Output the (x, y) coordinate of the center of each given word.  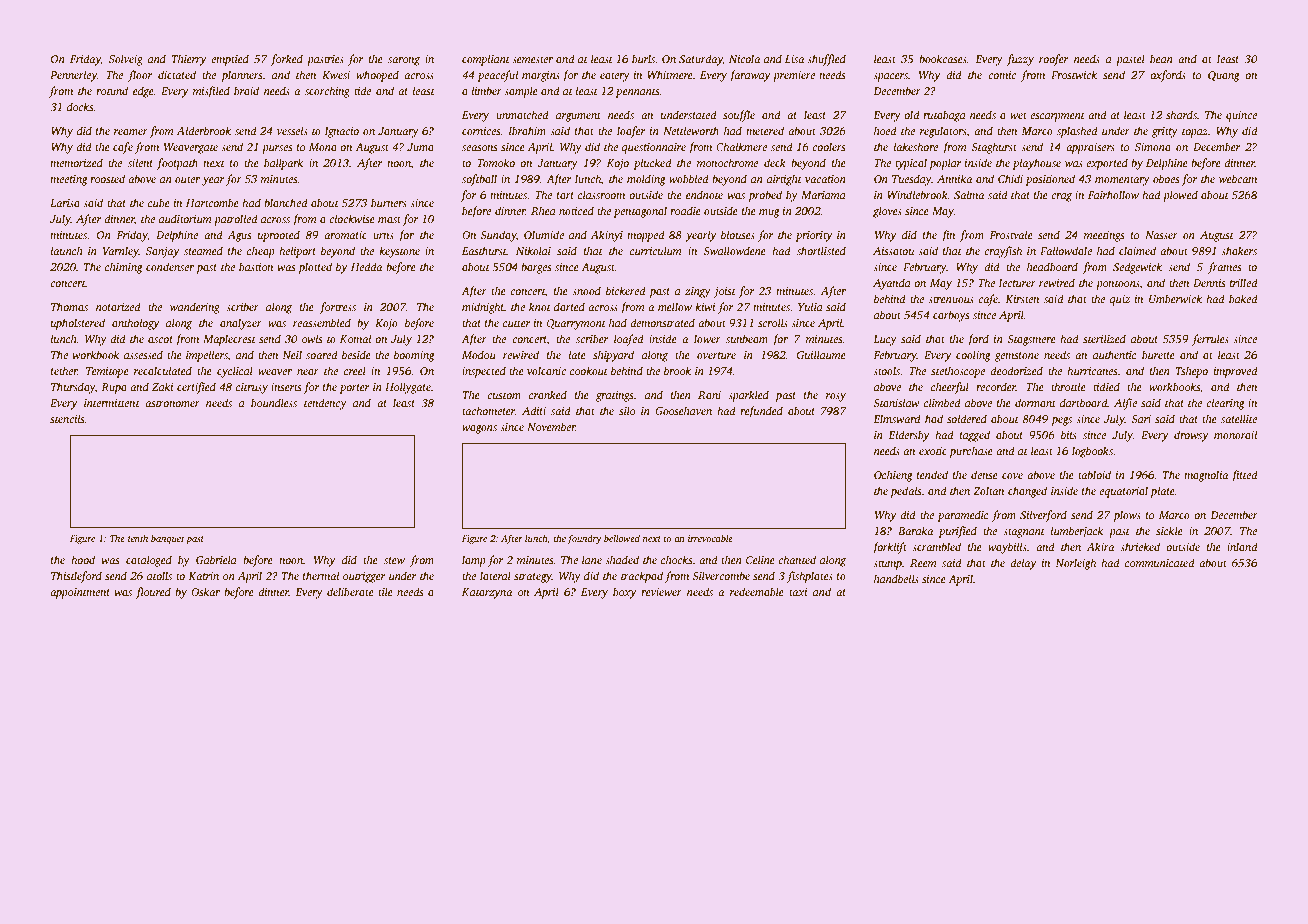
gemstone (1017, 357)
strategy (533, 578)
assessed (143, 354)
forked (286, 60)
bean (1161, 58)
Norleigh (1075, 564)
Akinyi (607, 236)
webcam (1238, 178)
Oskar (205, 591)
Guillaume (821, 354)
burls (643, 58)
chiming (124, 268)
